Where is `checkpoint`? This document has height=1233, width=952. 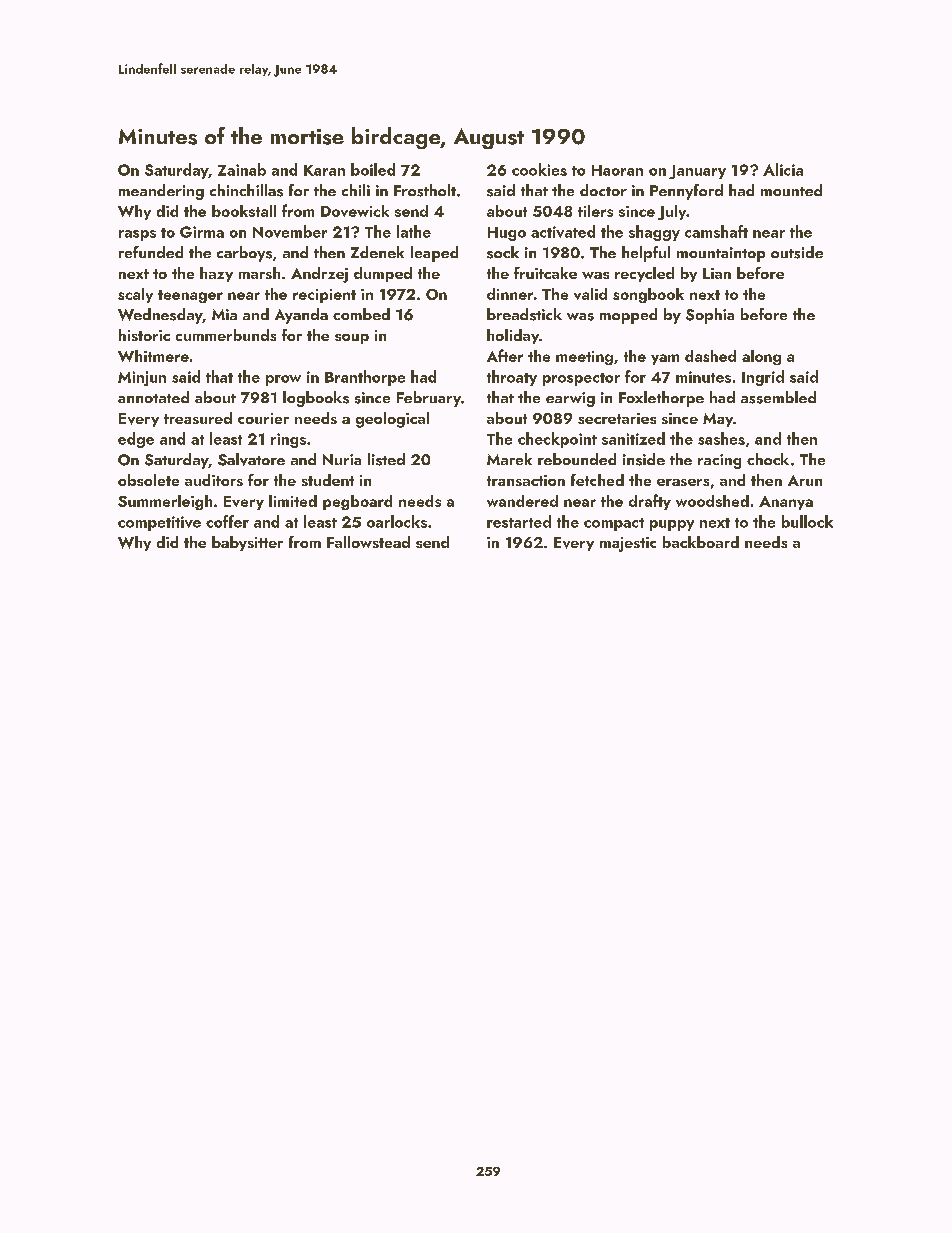 checkpoint is located at coordinates (557, 440).
